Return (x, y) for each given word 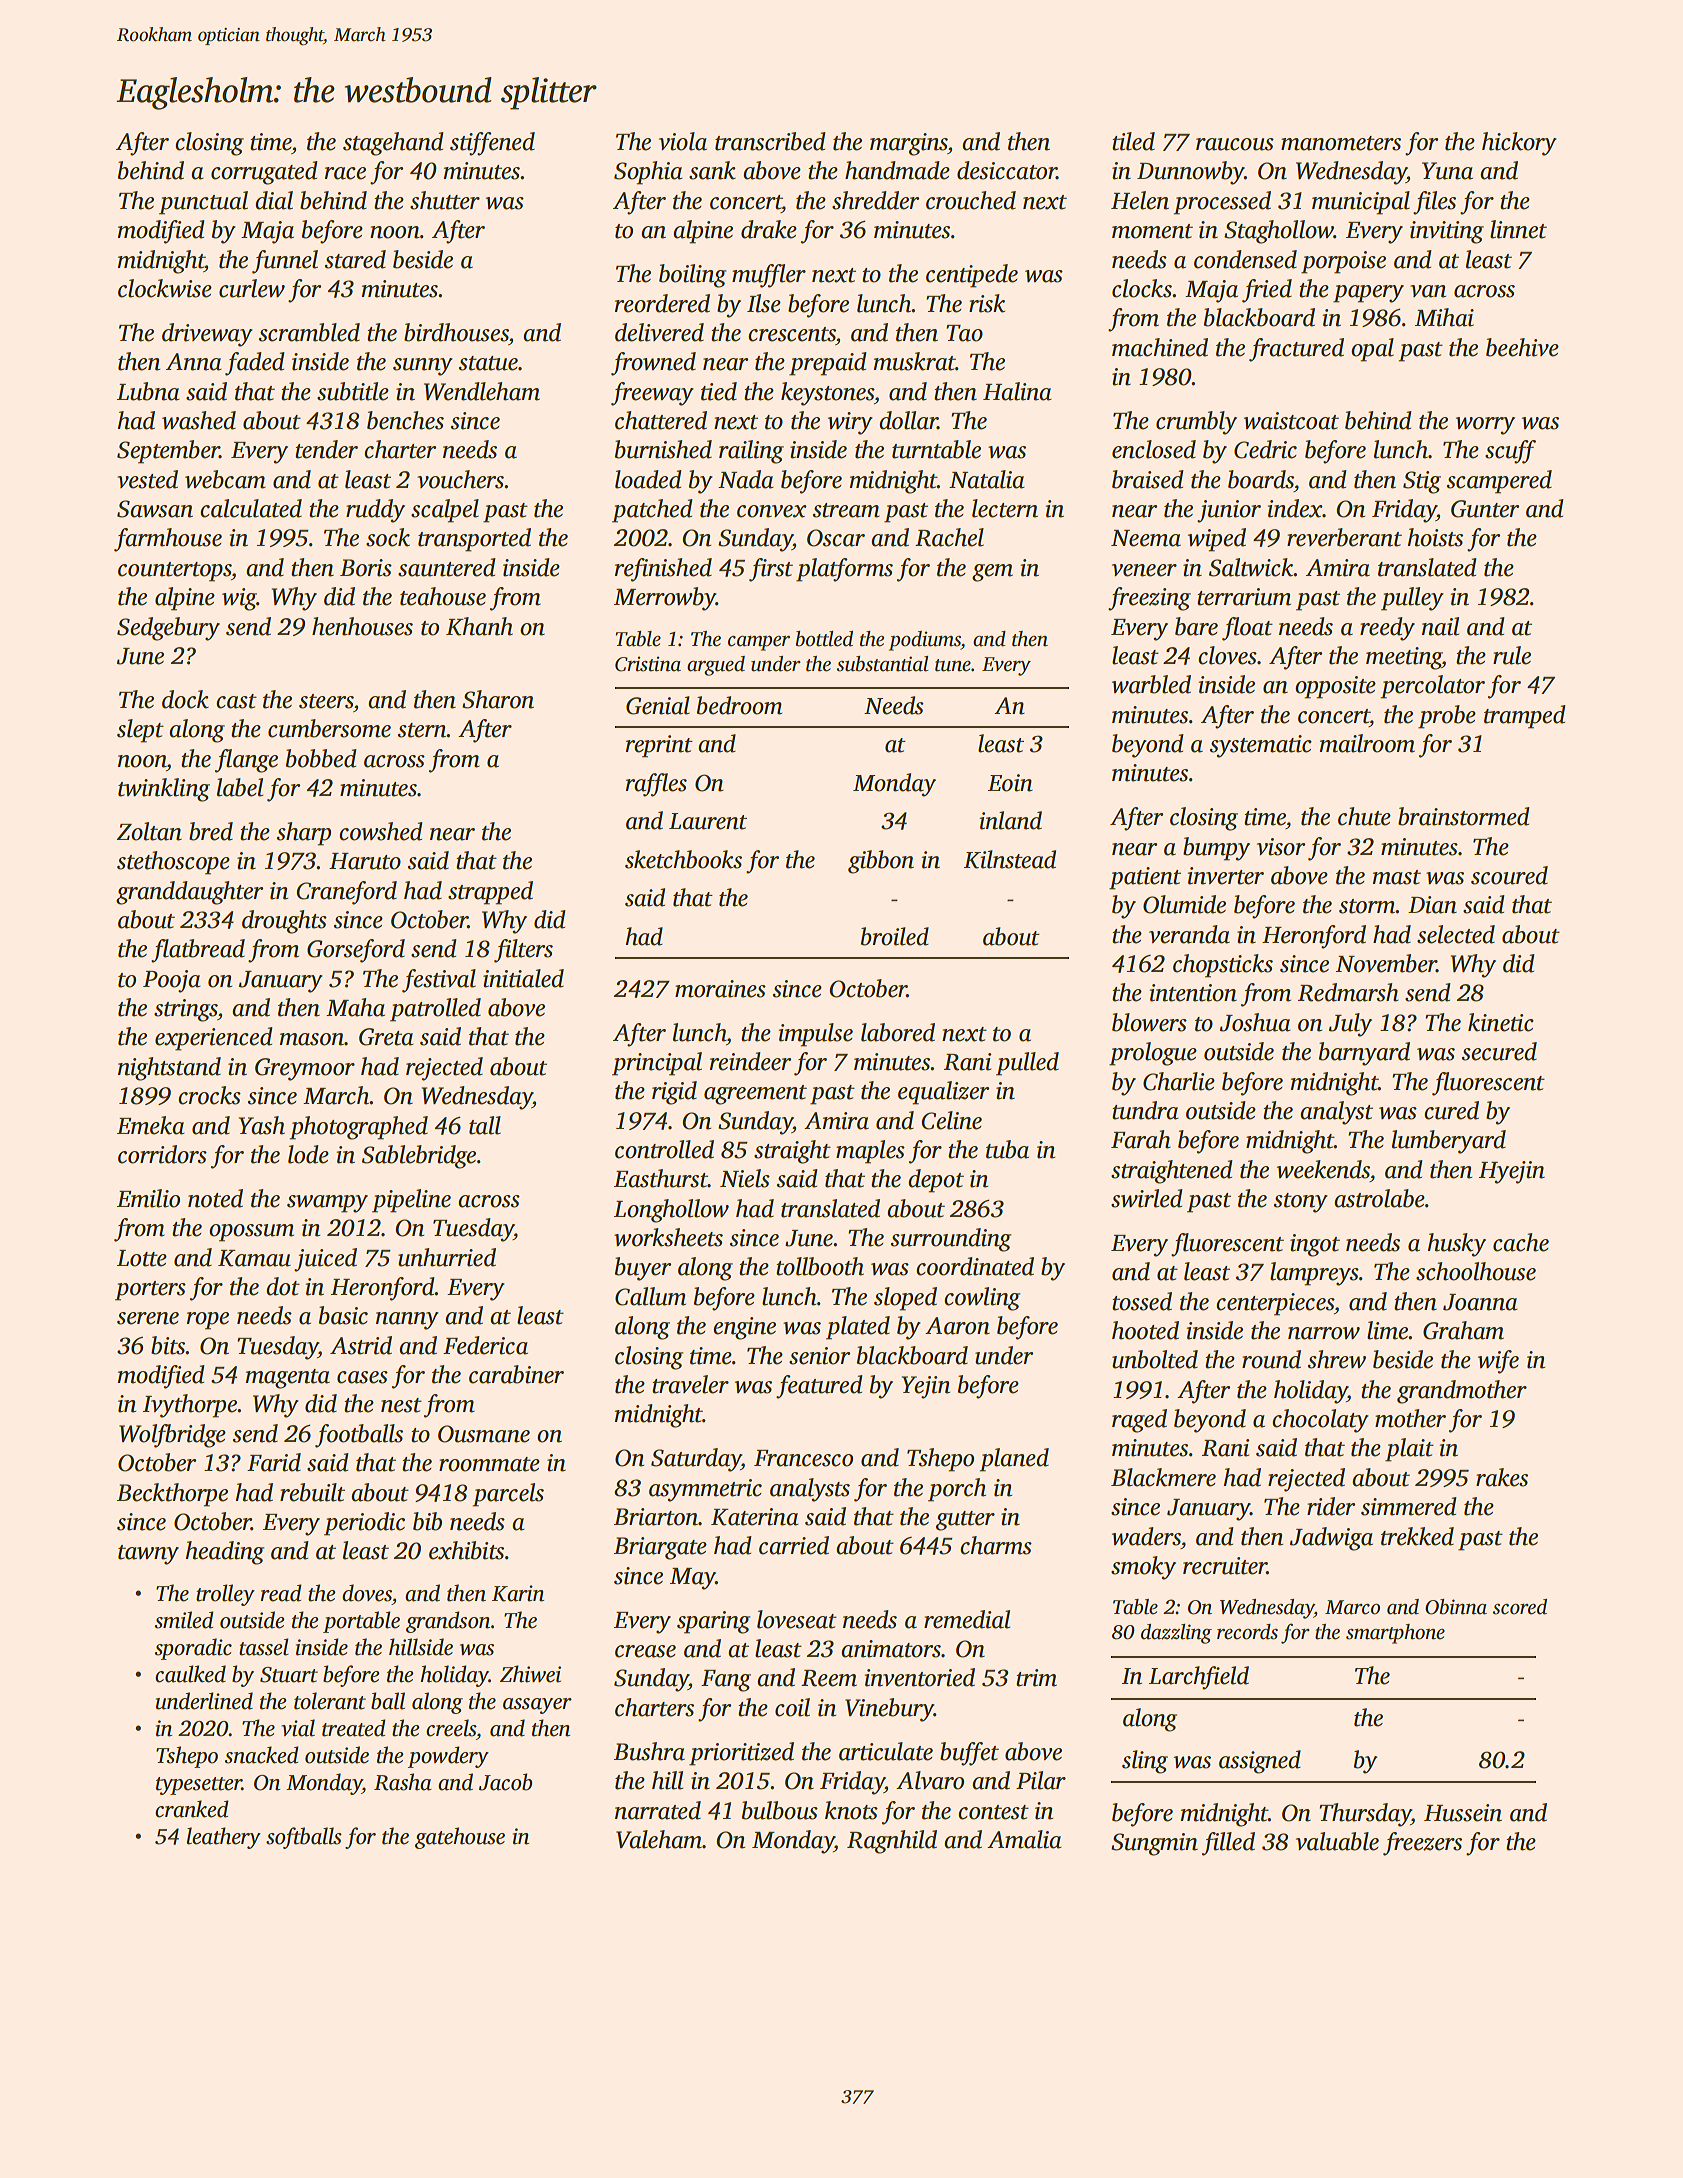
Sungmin (1154, 1844)
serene (148, 1318)
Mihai (1444, 317)
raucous (1235, 144)
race (345, 173)
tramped (1525, 717)
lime (1388, 1330)
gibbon (881, 862)
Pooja (172, 981)
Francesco (803, 1458)
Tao (964, 333)
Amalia (1024, 1839)
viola (683, 141)
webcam (225, 479)
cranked (192, 1809)
